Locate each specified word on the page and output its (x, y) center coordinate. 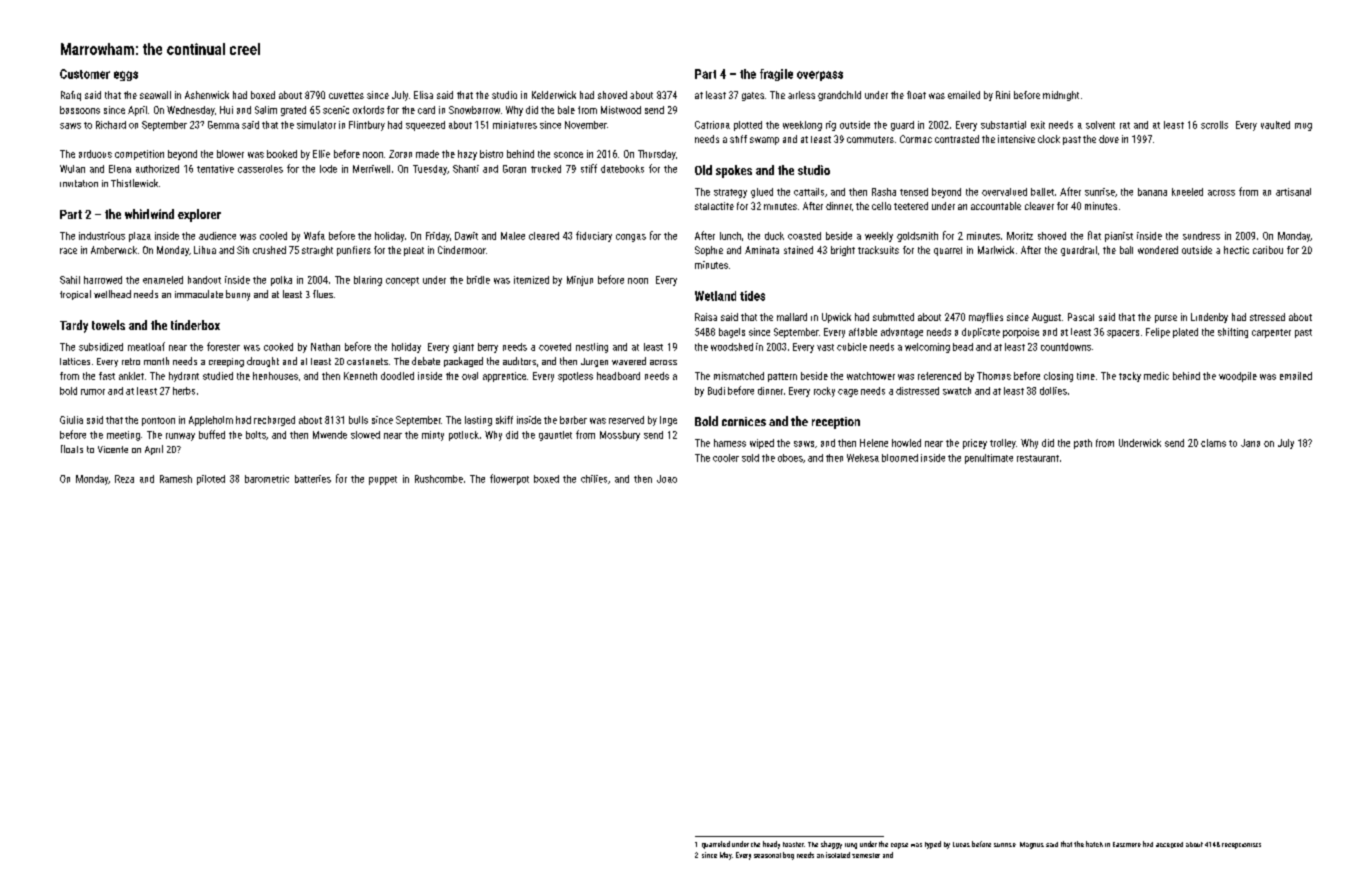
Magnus (1032, 845)
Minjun (580, 281)
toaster (793, 844)
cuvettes (346, 95)
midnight (1061, 96)
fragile (776, 75)
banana (1152, 192)
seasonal (767, 855)
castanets (367, 361)
